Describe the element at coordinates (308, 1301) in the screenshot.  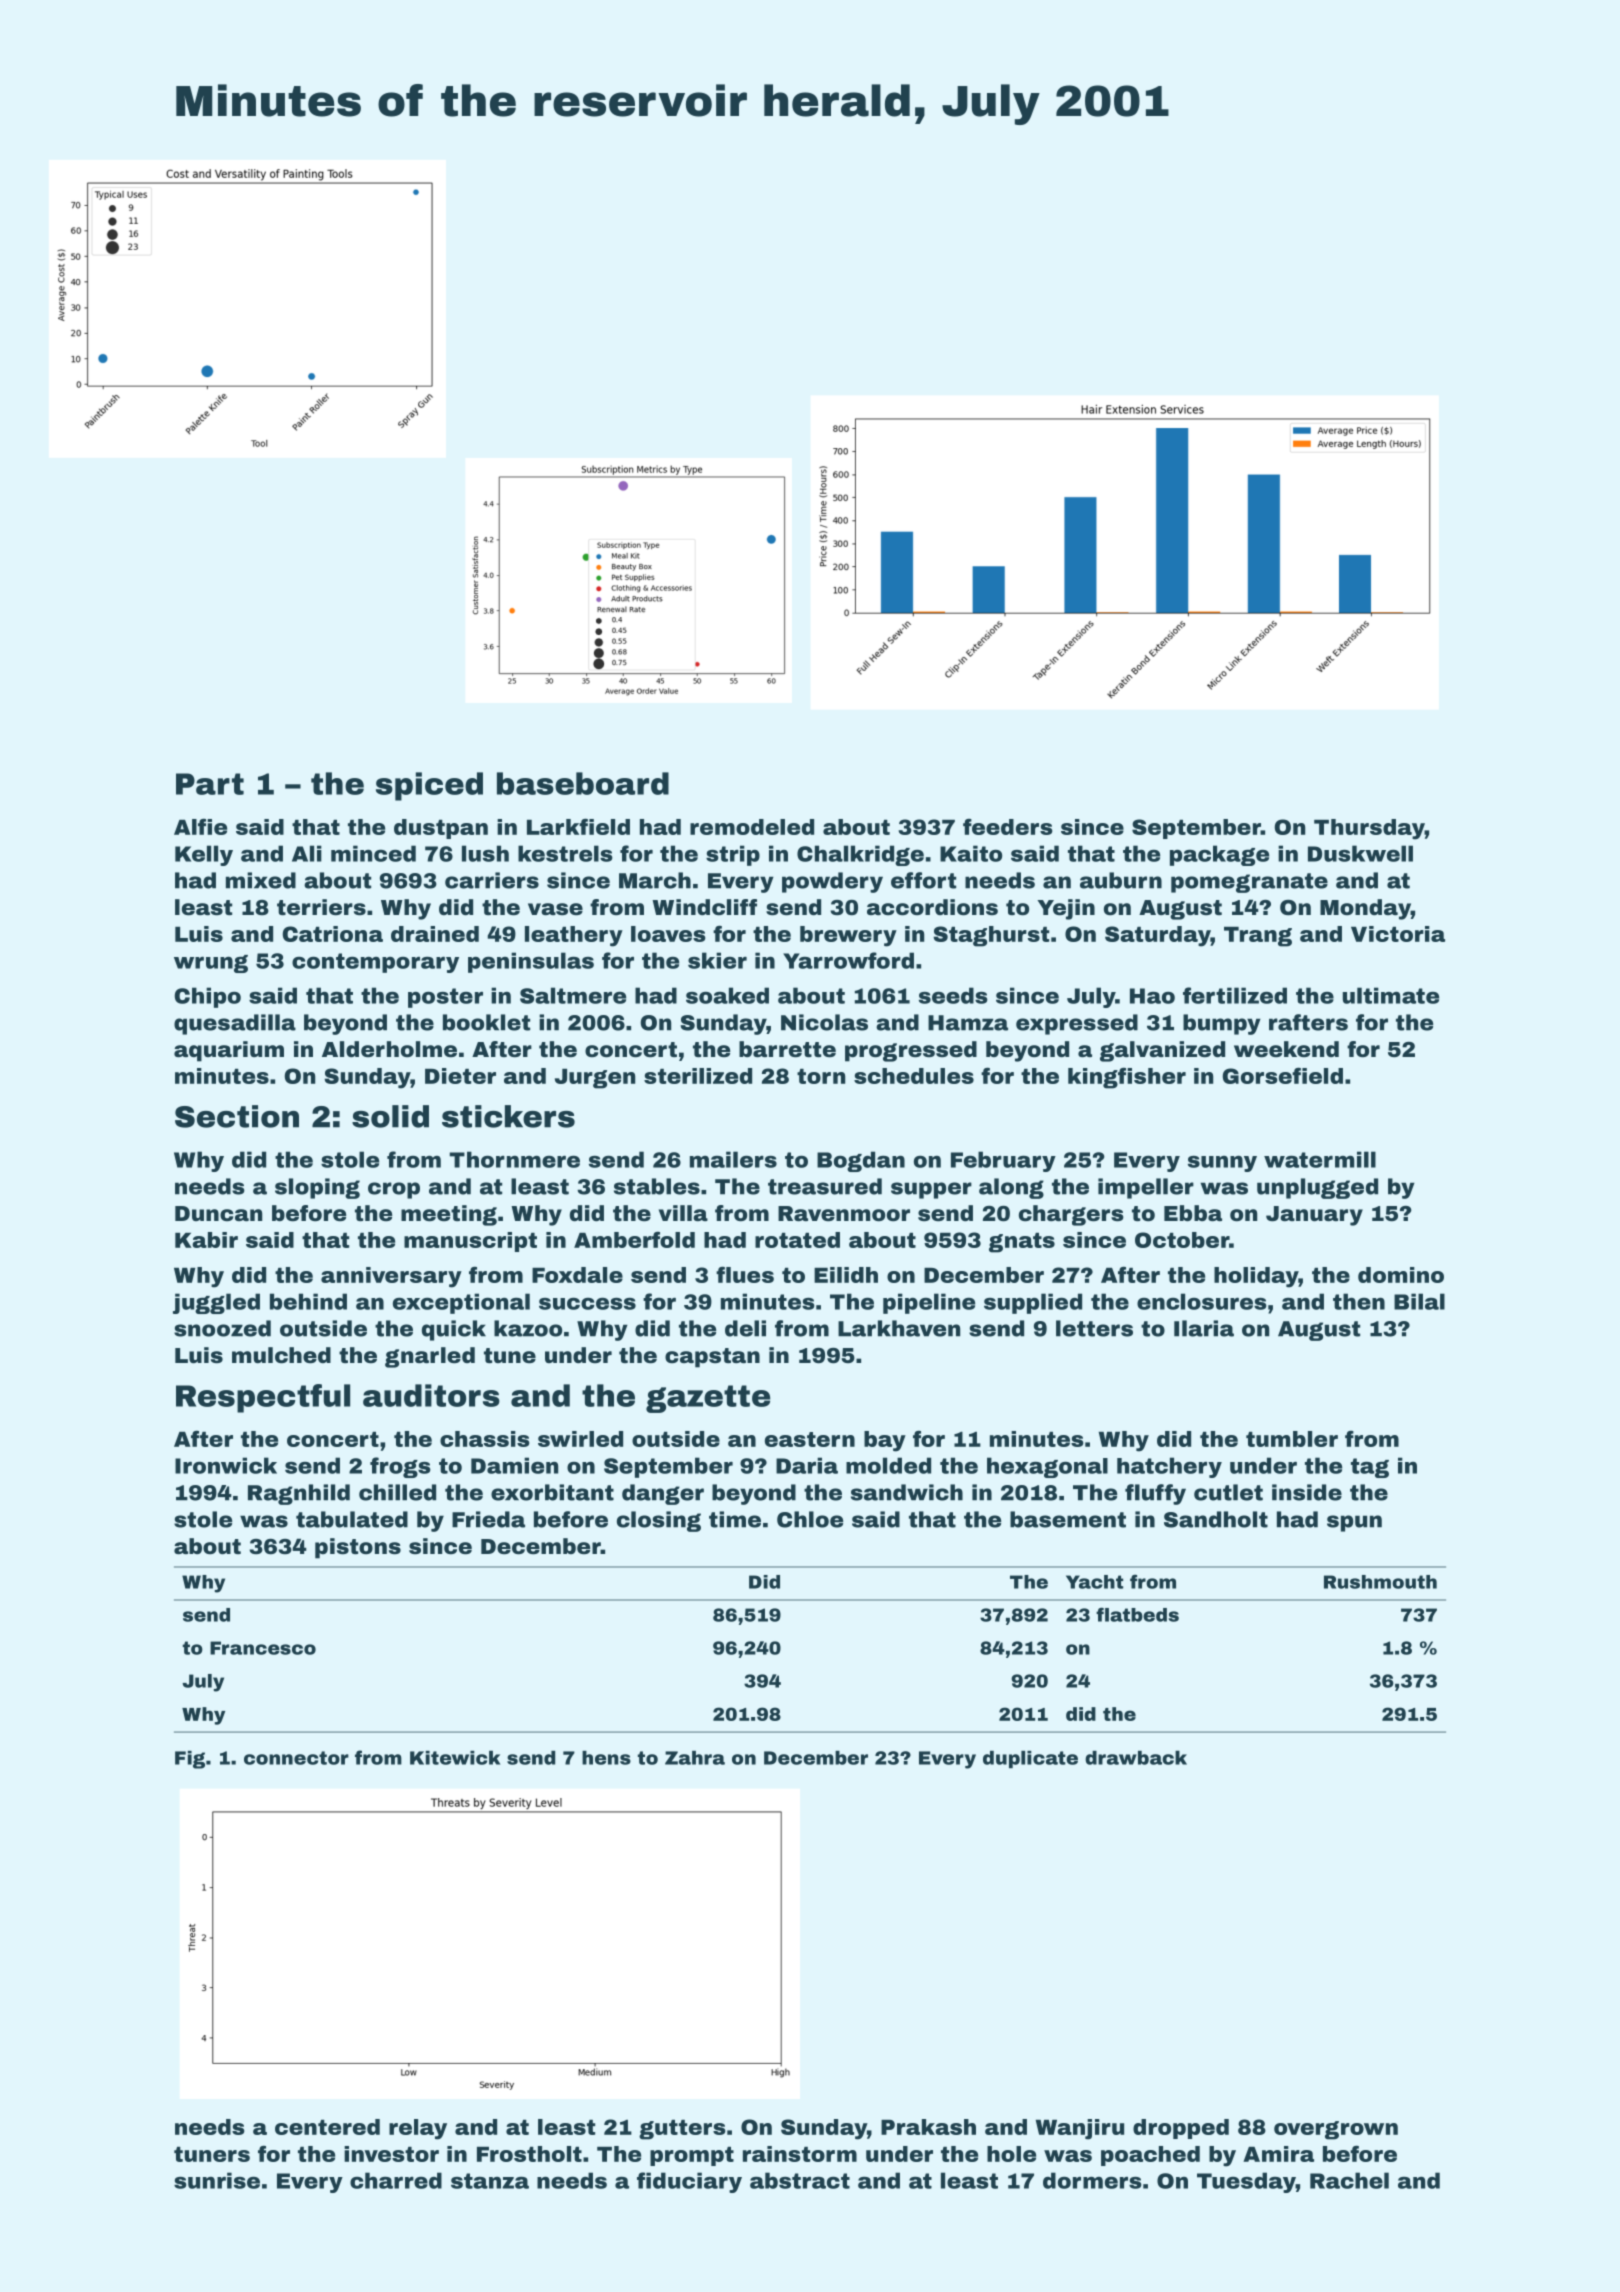
I see `behind` at that location.
